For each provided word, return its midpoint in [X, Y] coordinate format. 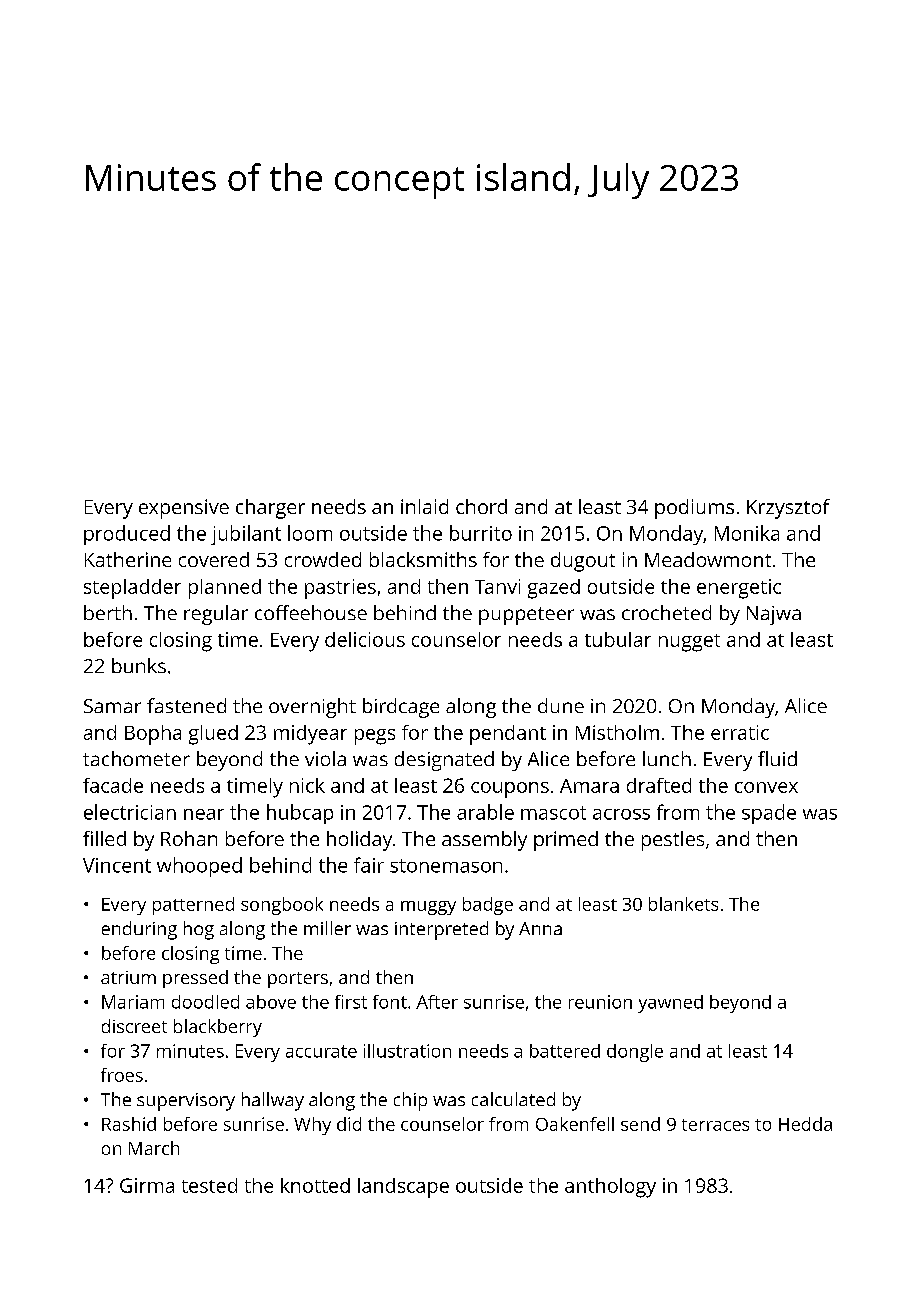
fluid [777, 758]
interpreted [441, 930]
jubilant [246, 535]
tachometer [136, 758]
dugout [583, 562]
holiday [359, 841]
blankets [683, 904]
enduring [139, 930]
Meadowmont [708, 559]
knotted [315, 1185]
